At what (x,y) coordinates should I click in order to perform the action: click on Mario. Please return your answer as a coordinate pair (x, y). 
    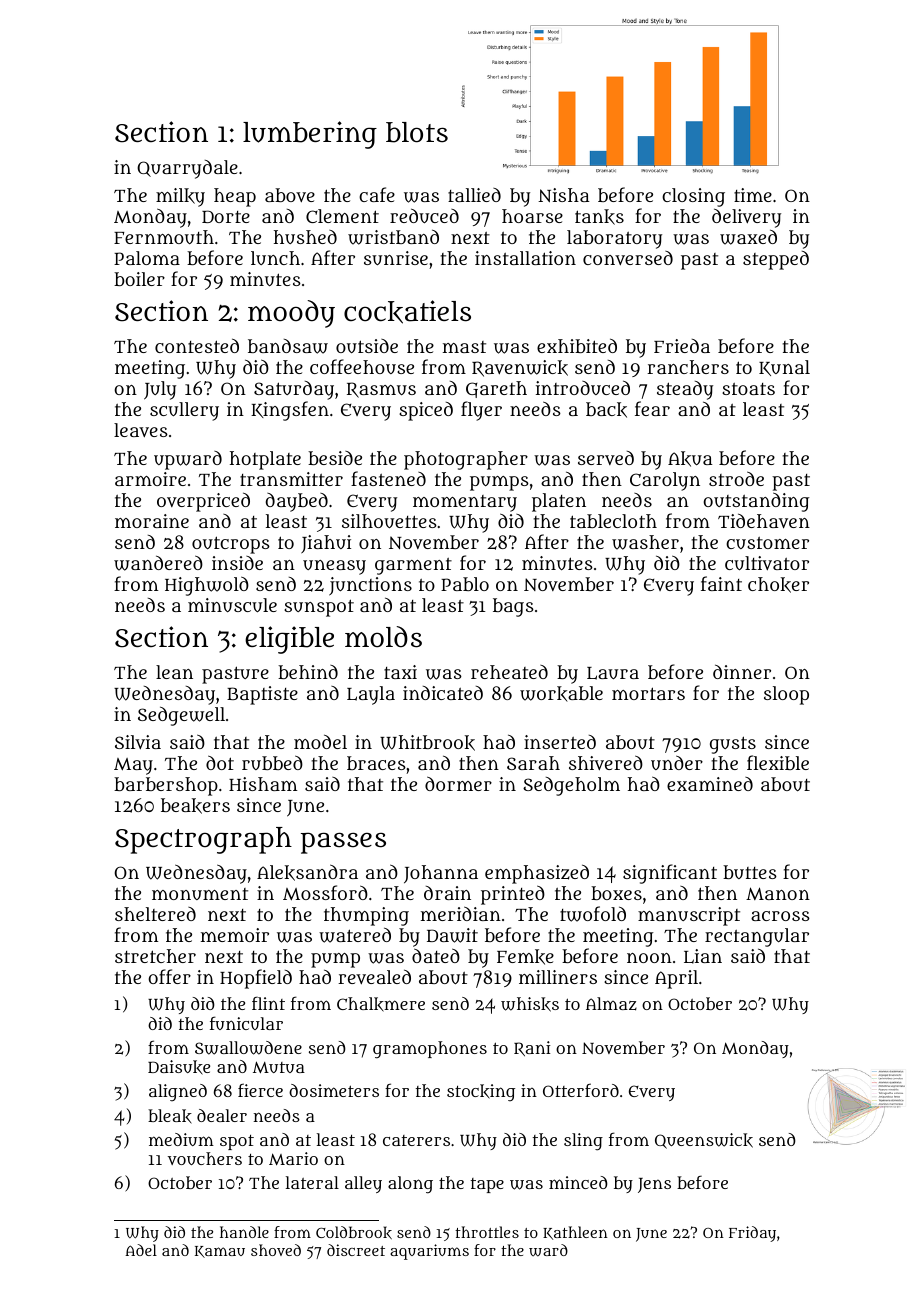
    Looking at the image, I should click on (293, 1158).
